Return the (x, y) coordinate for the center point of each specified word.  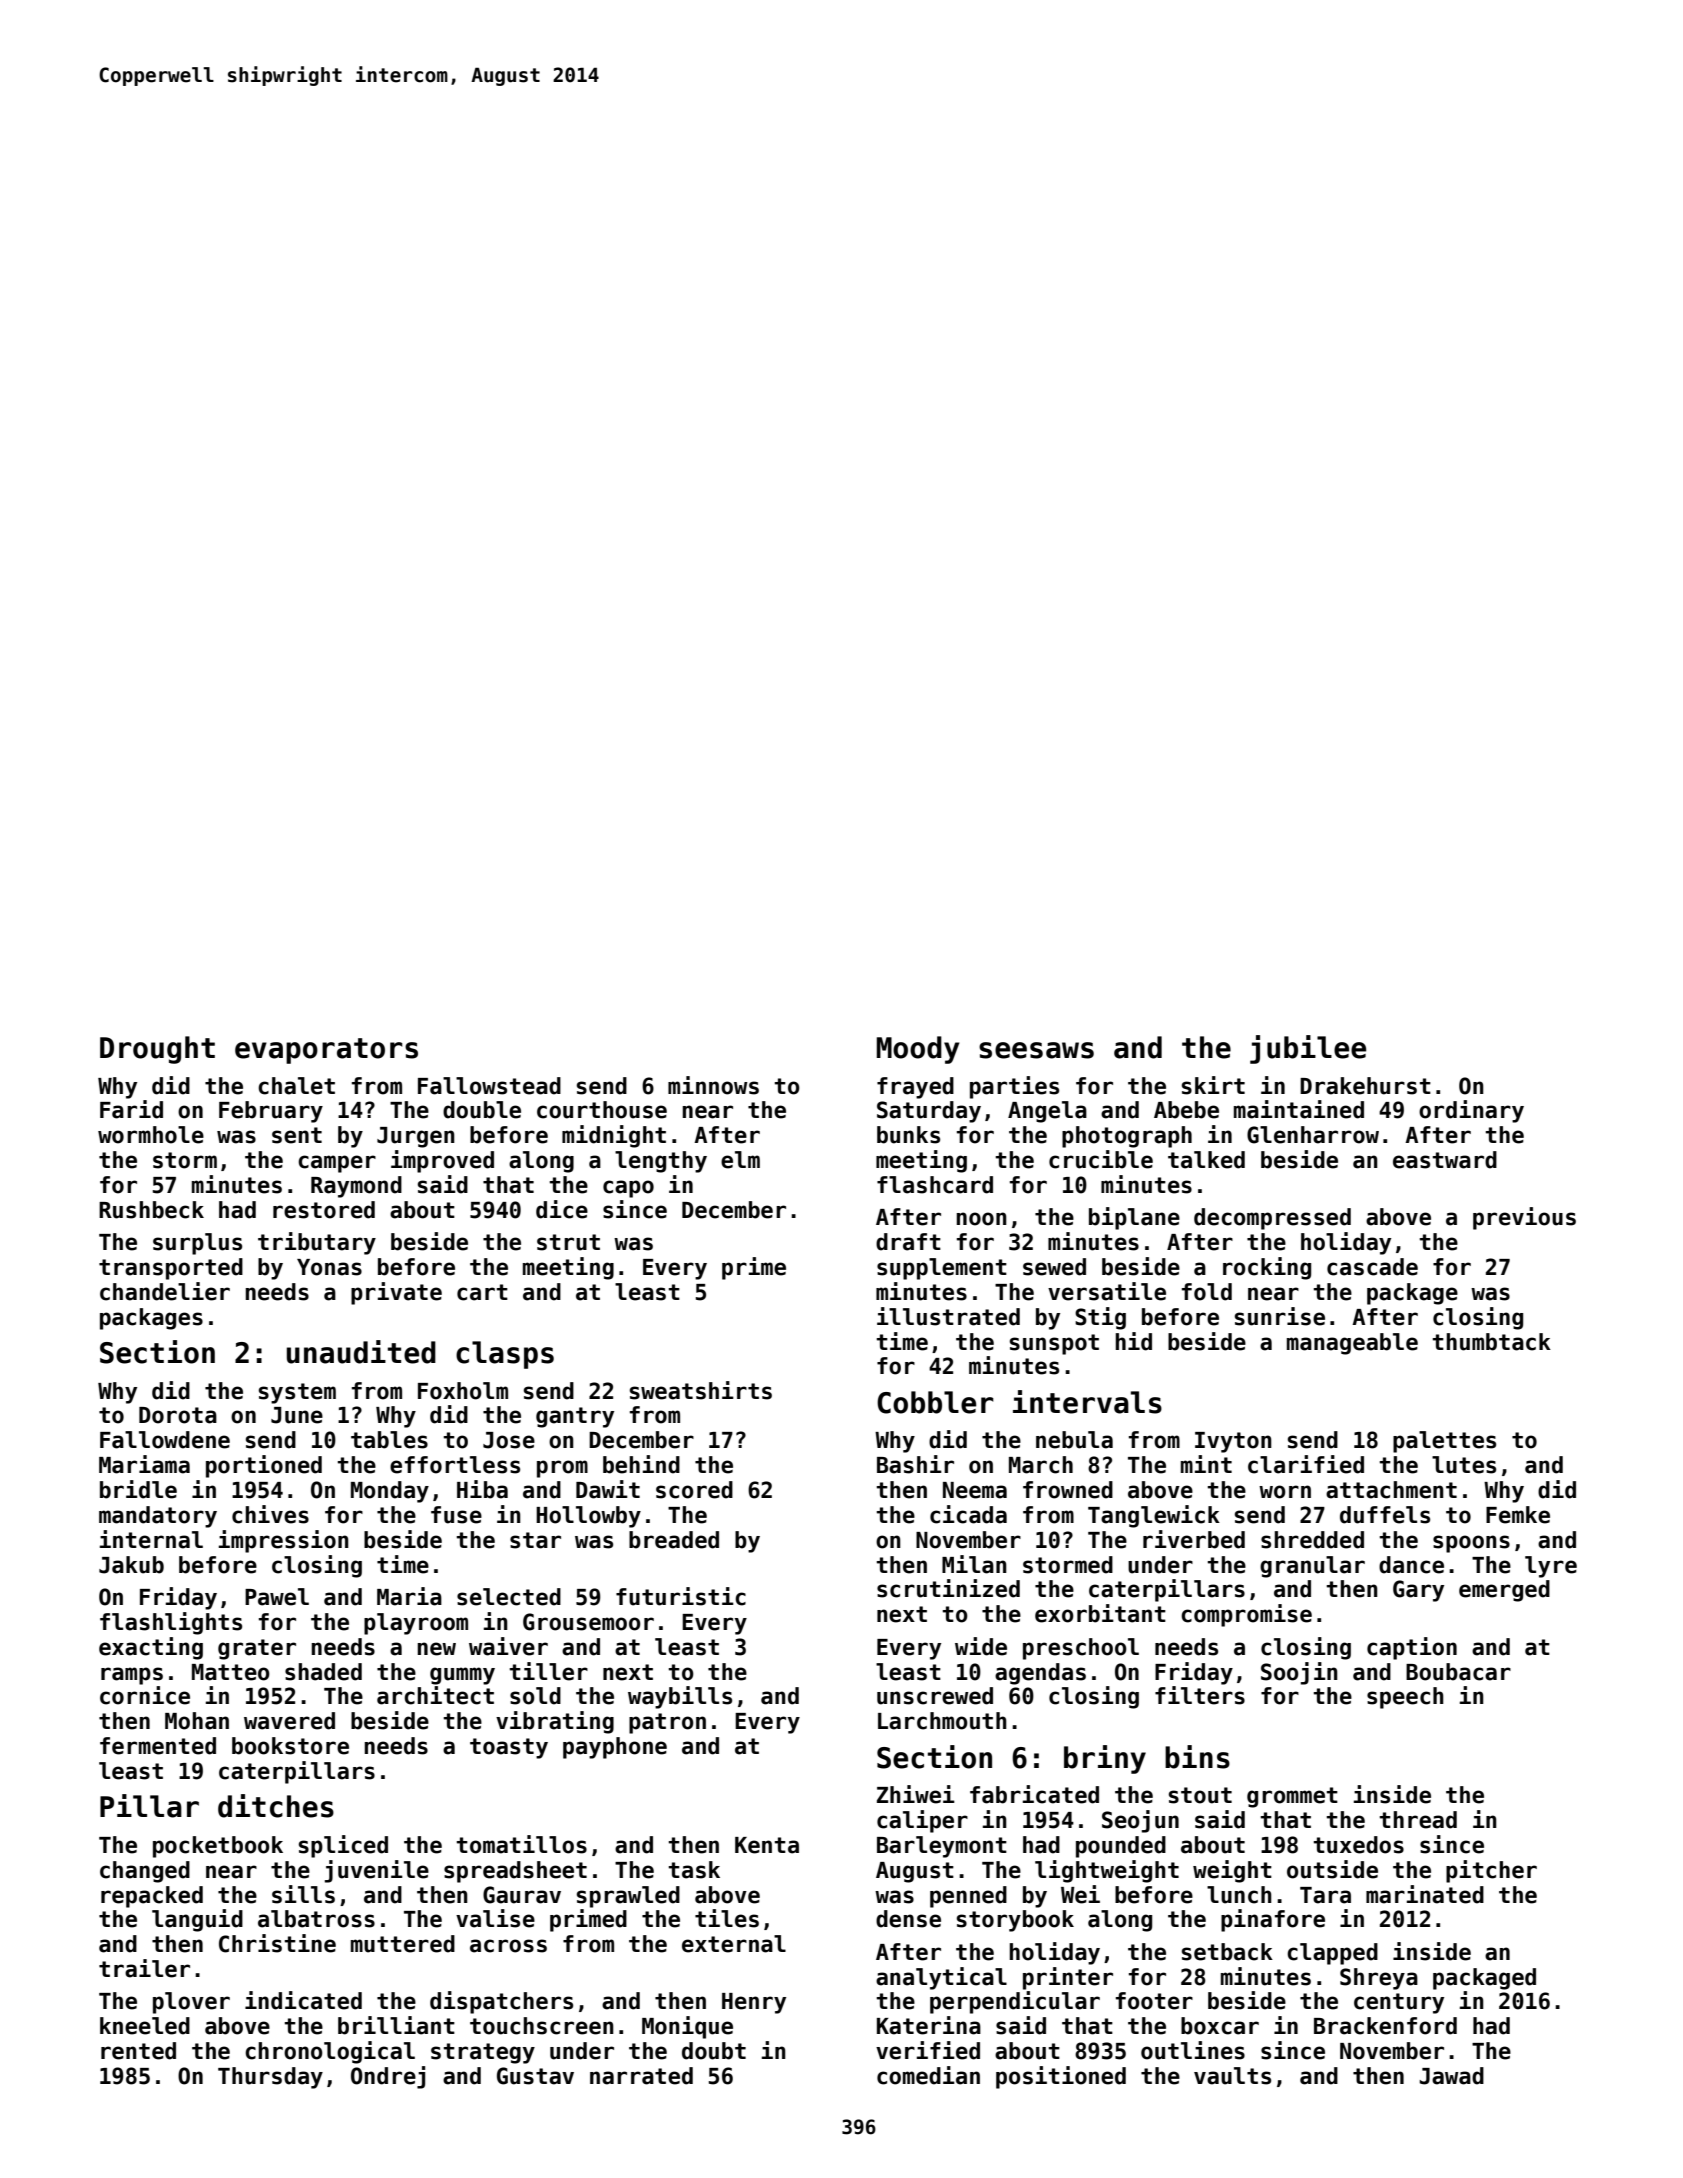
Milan (974, 1564)
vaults (1232, 2076)
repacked (152, 1897)
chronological (330, 2052)
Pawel (277, 1597)
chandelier (165, 1291)
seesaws (1036, 1050)
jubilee (1308, 1049)
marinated (1425, 1894)
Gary (1418, 1591)
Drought (157, 1050)
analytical (941, 1978)
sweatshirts (701, 1390)
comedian (928, 2075)
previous (1524, 1218)
